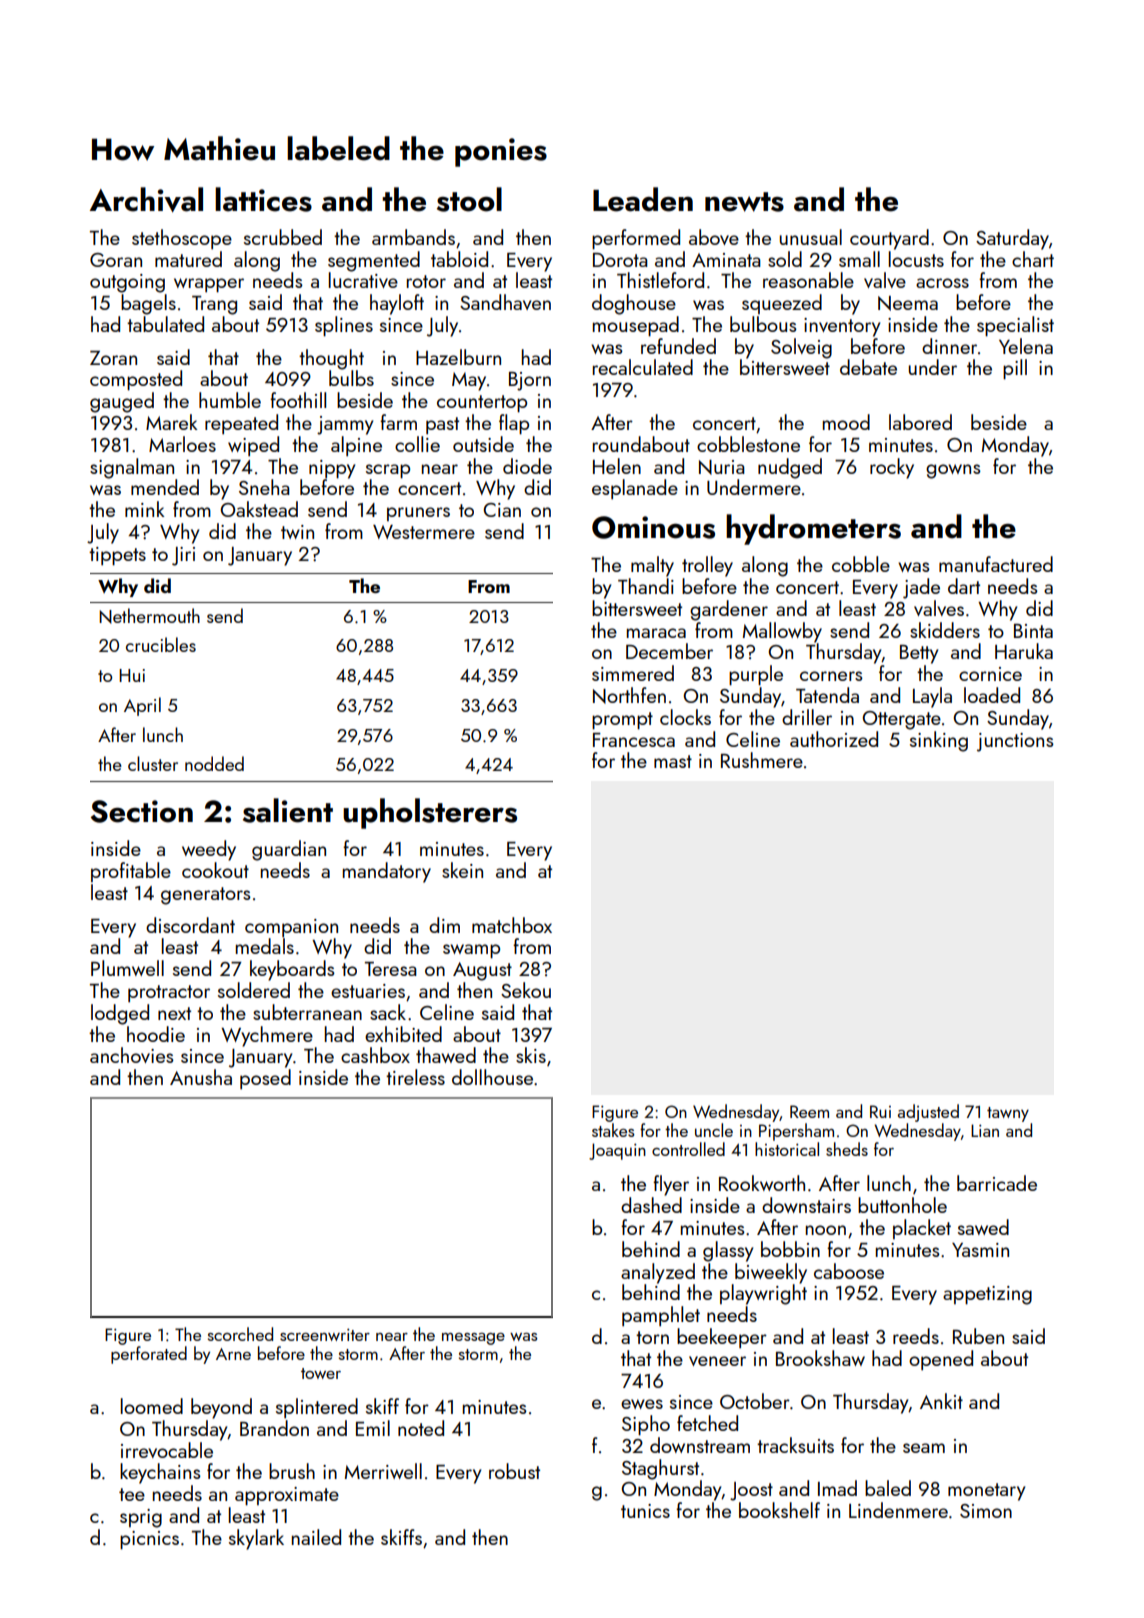  What do you see at coordinates (1012, 239) in the screenshot?
I see `Saturday` at bounding box center [1012, 239].
